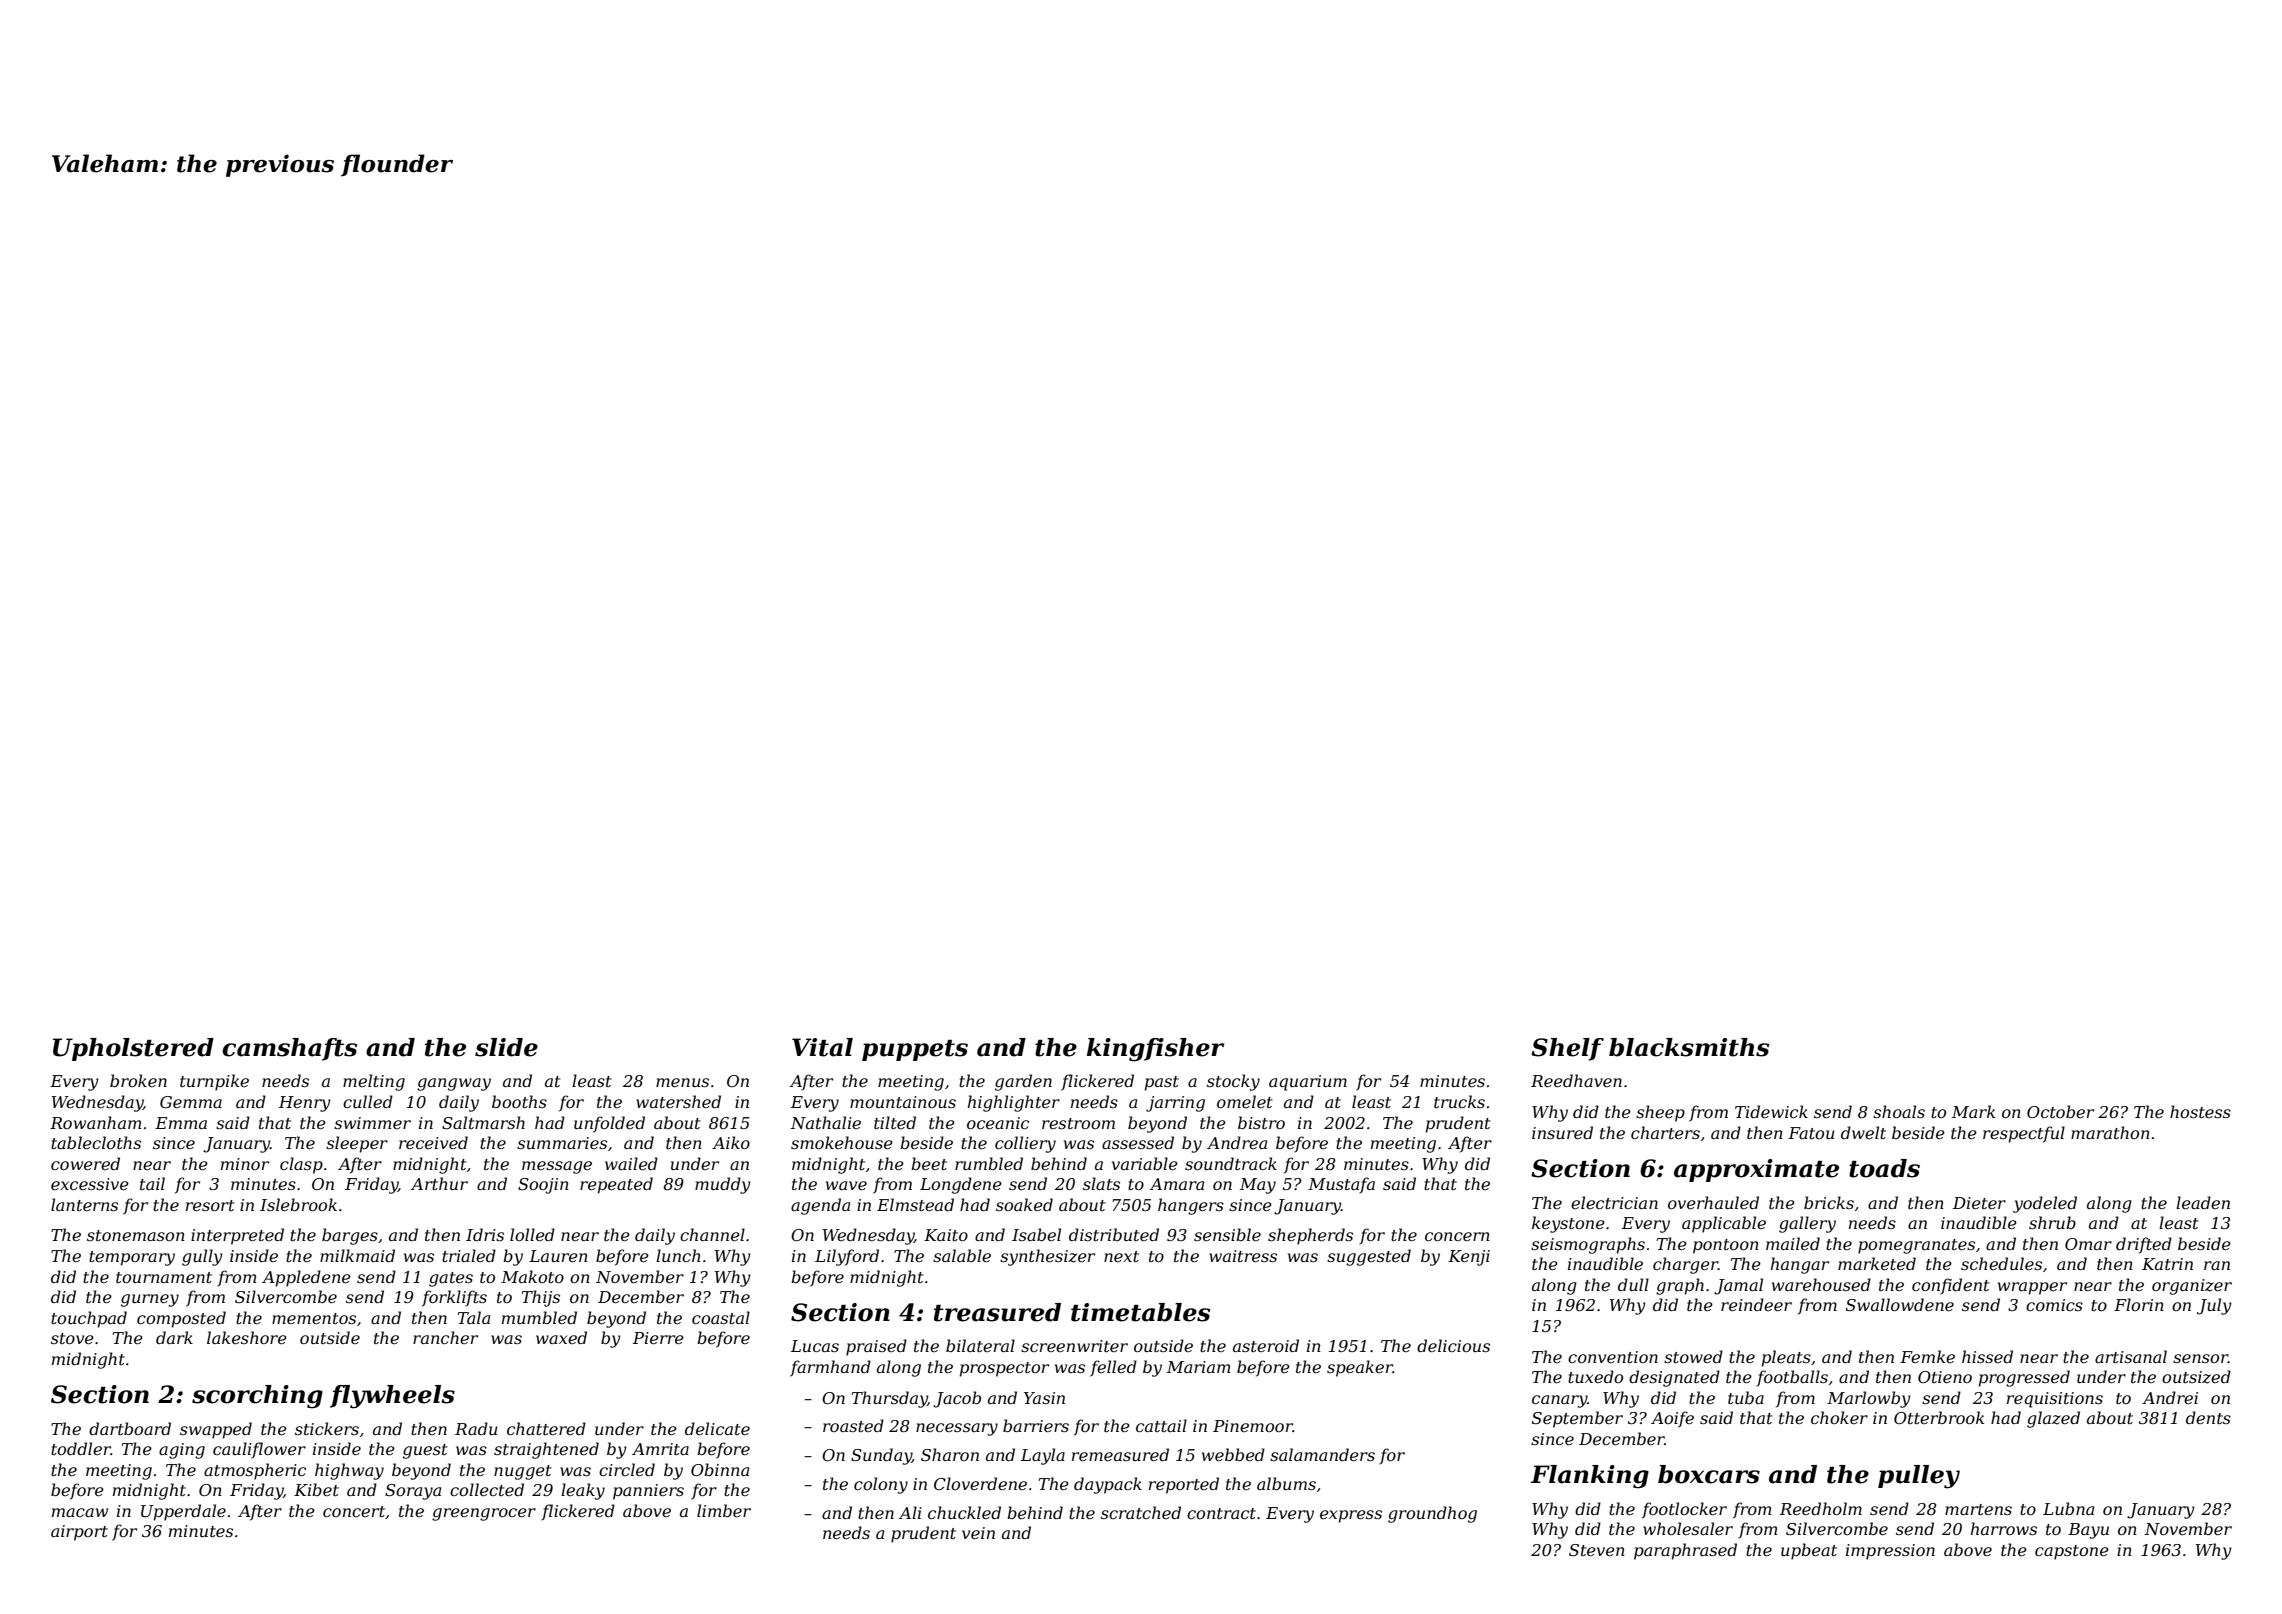 This document has height=1614, width=2282. Describe the element at coordinates (1459, 1101) in the document. I see `trucks` at that location.
